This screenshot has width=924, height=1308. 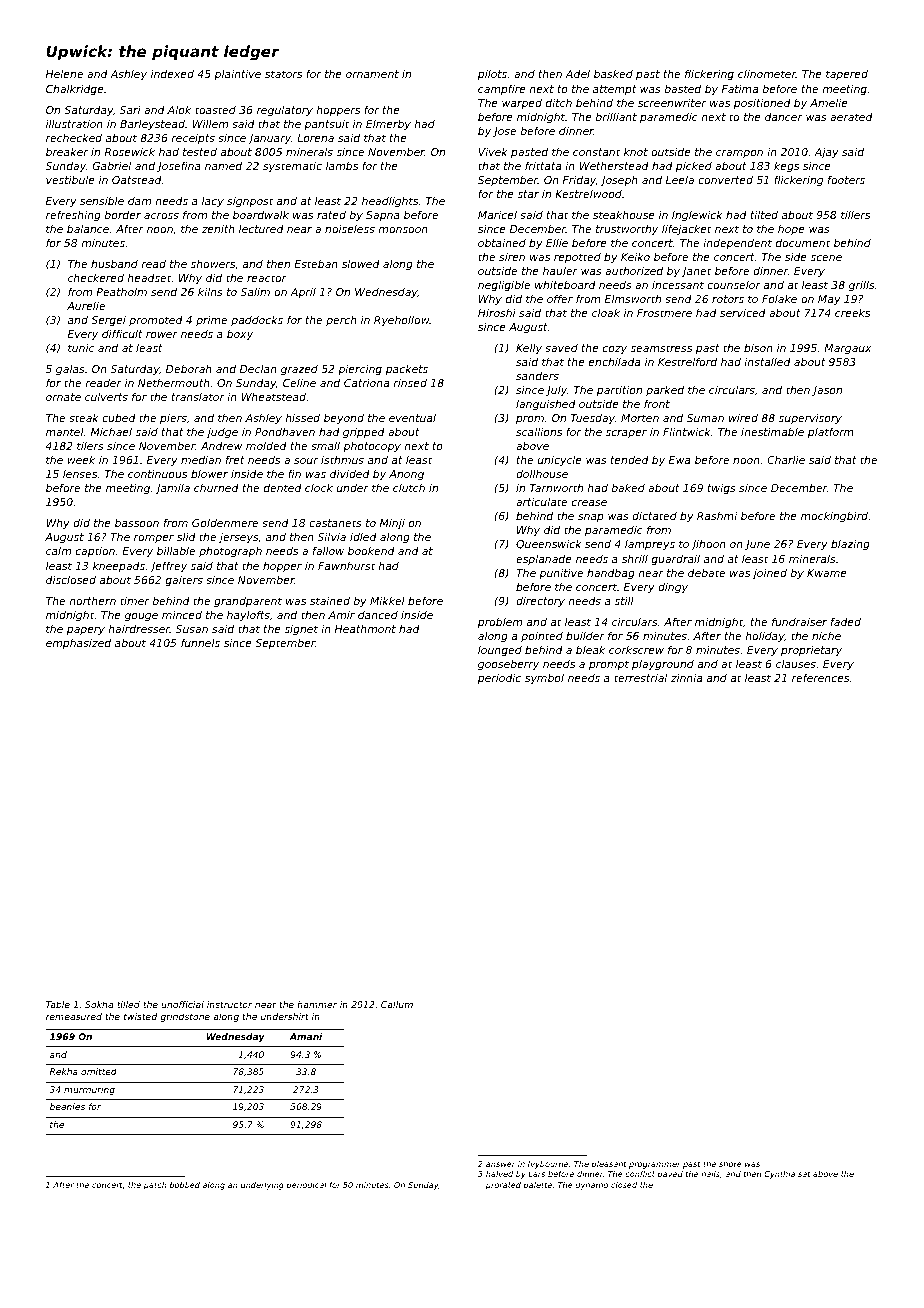 What do you see at coordinates (528, 194) in the screenshot?
I see `star` at bounding box center [528, 194].
